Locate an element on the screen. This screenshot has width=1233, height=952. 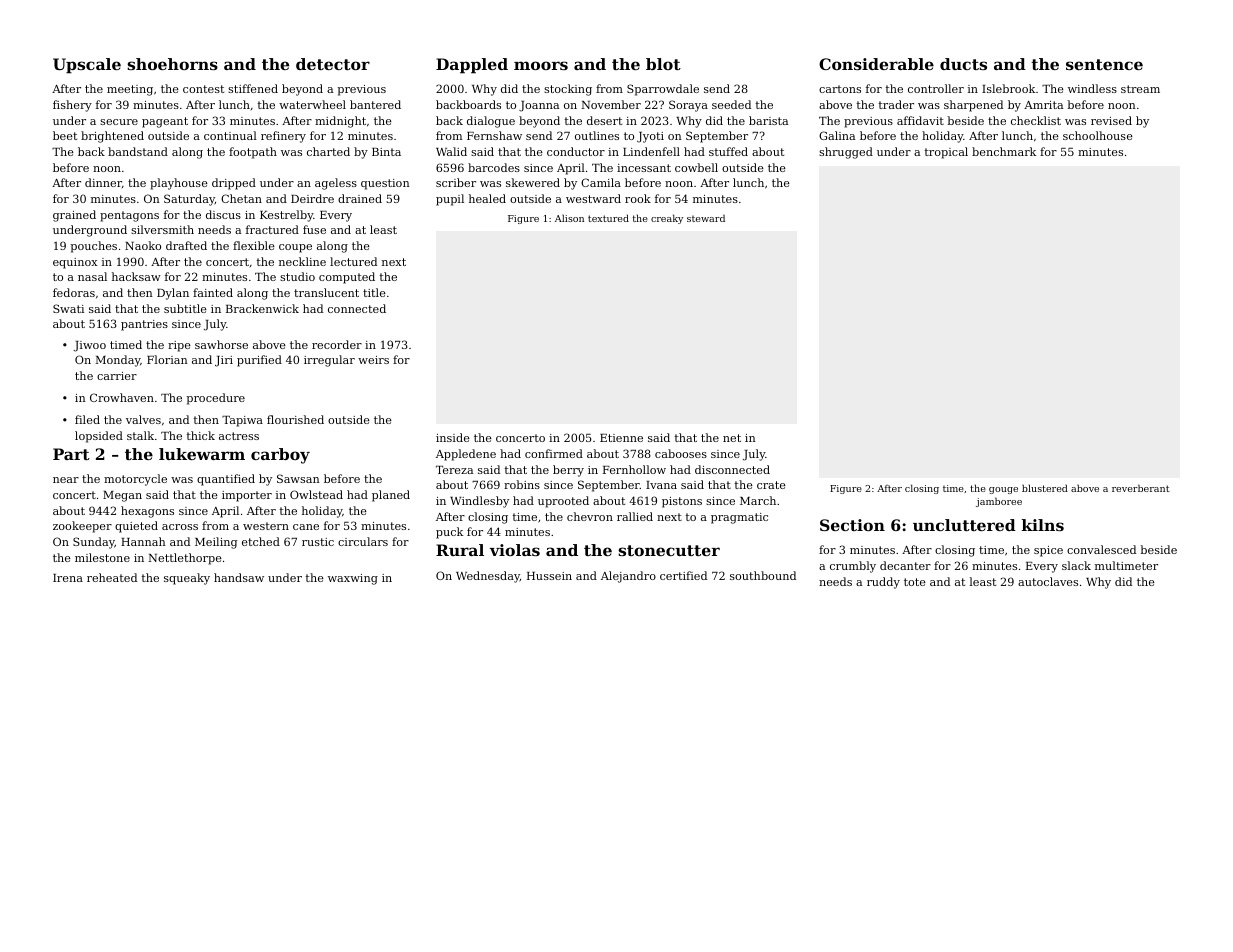
Etienne is located at coordinates (621, 438).
